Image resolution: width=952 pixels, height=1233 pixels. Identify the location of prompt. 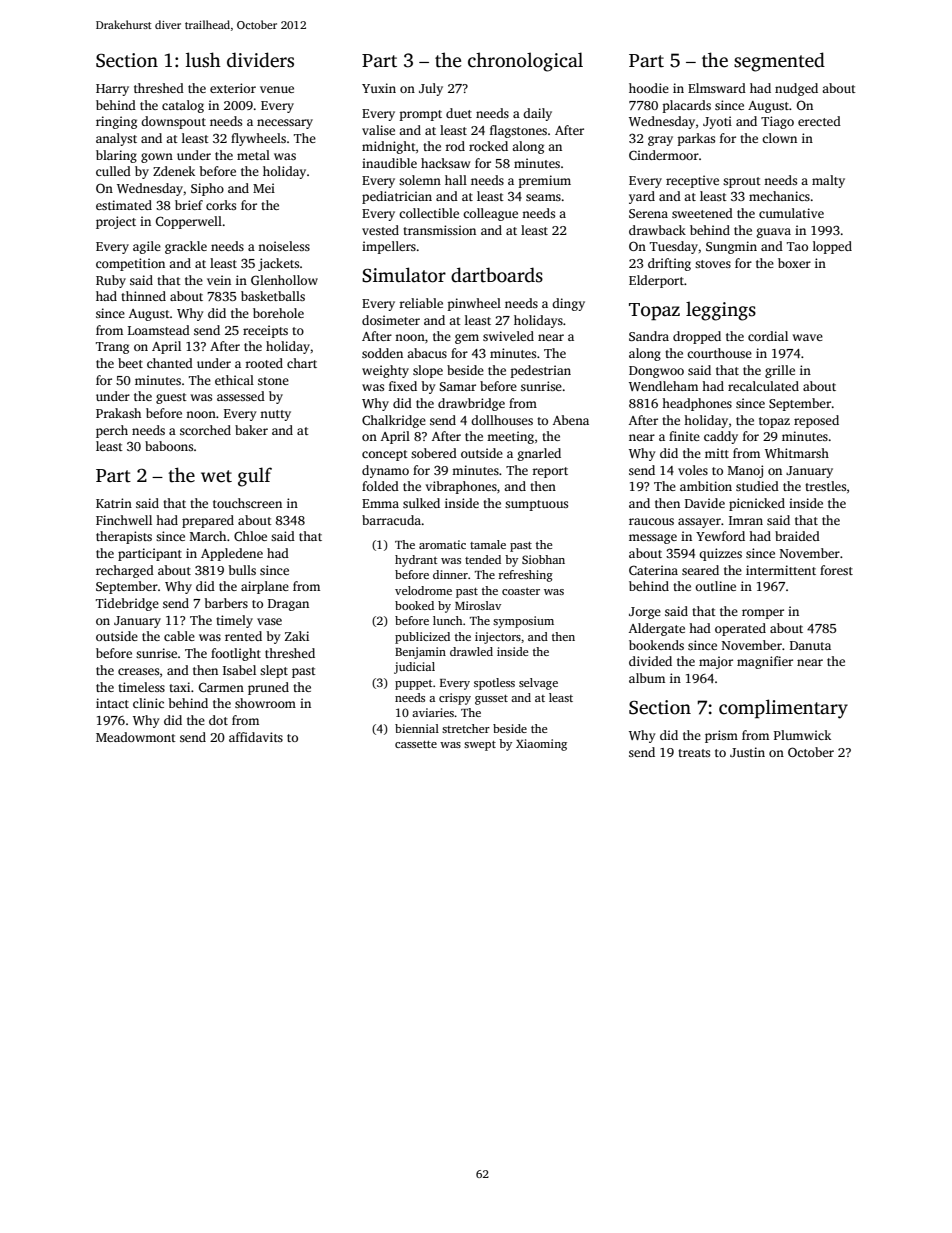
(421, 115).
